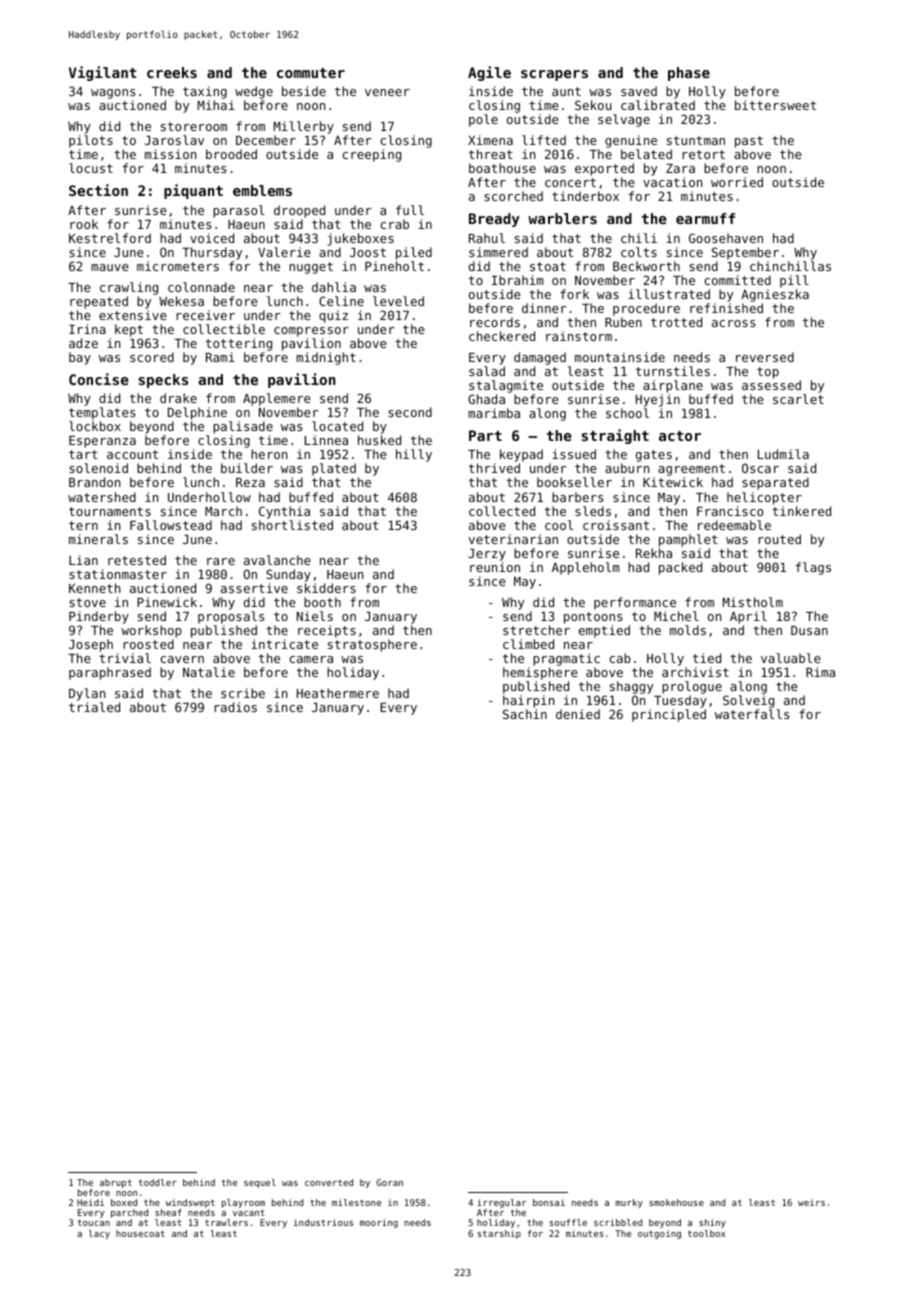 The height and width of the image is (1316, 908). Describe the element at coordinates (94, 707) in the image. I see `trialed` at that location.
